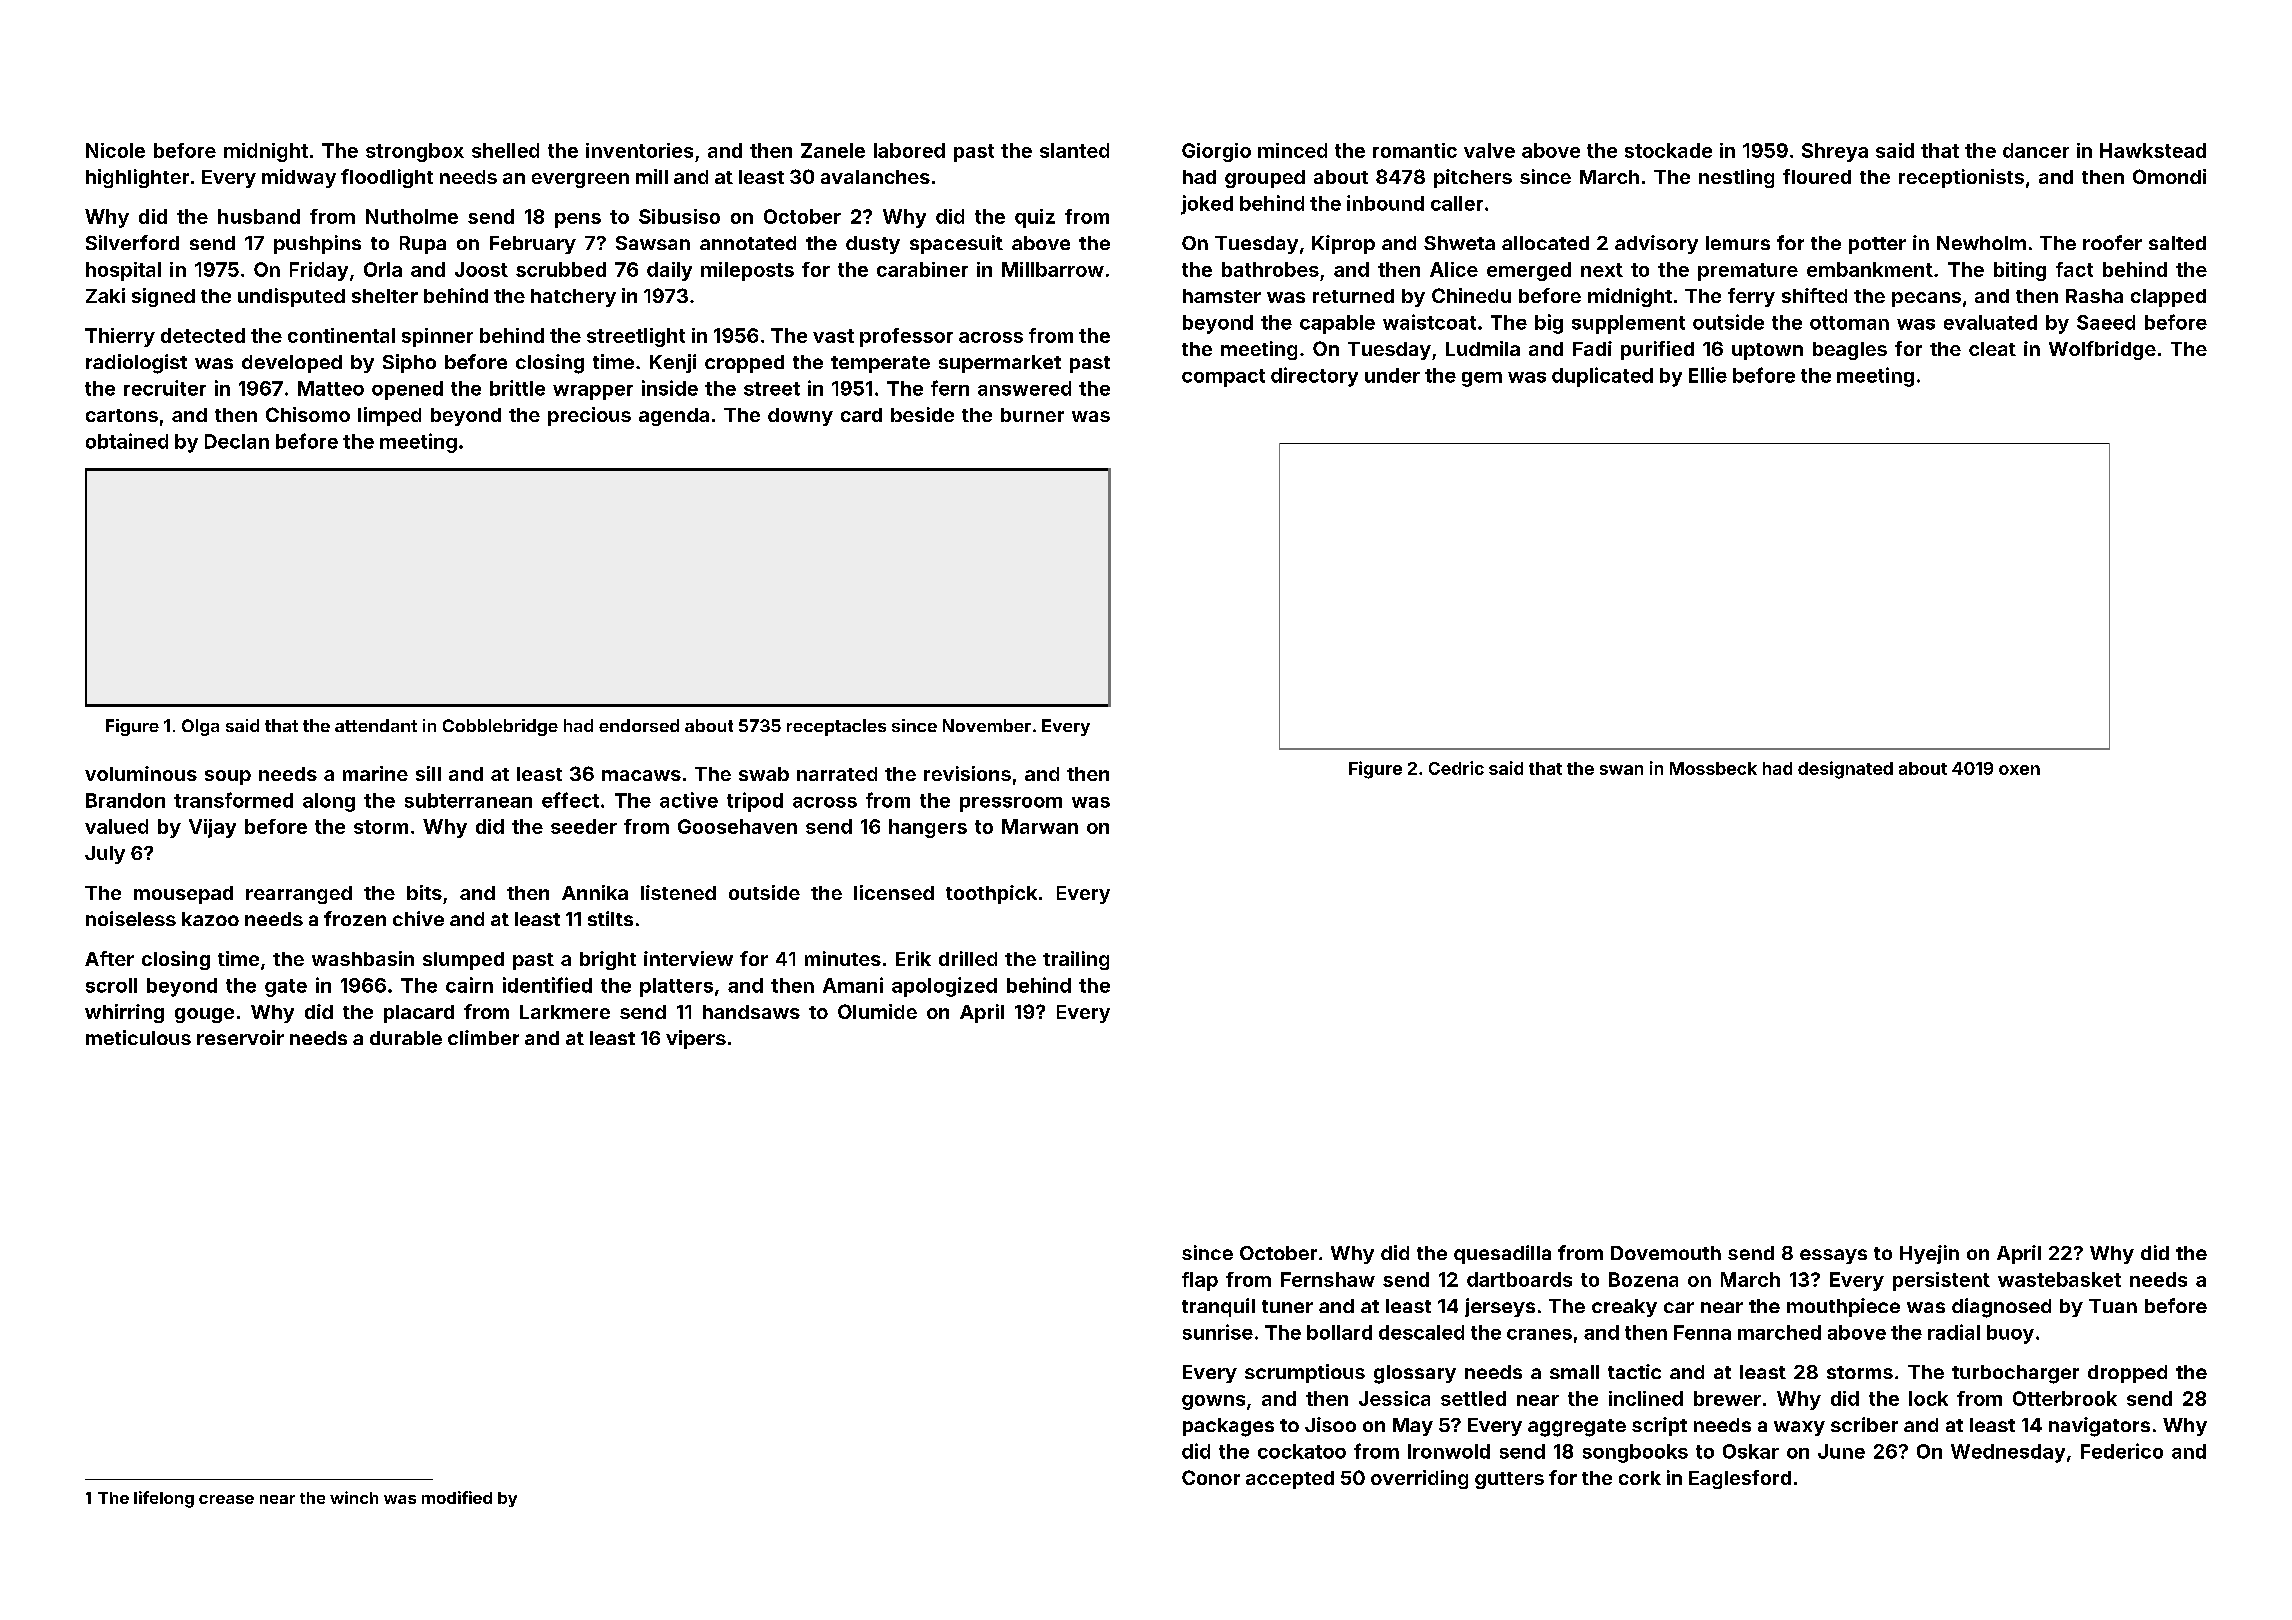  What do you see at coordinates (1211, 1477) in the screenshot?
I see `Conor` at bounding box center [1211, 1477].
